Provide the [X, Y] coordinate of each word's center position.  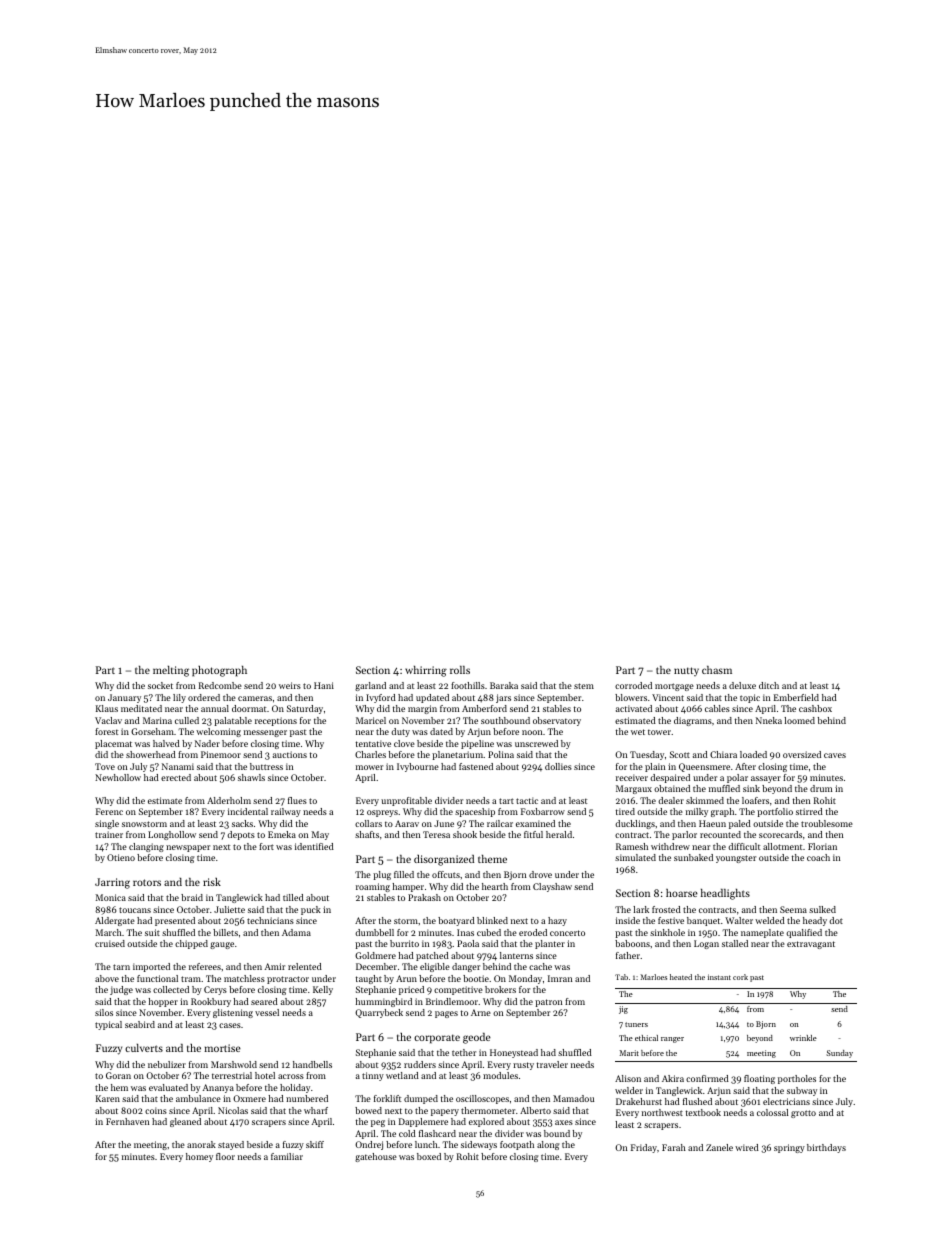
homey [199, 1157]
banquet [703, 921]
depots [241, 835]
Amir [275, 966]
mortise [222, 1048]
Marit [629, 1053]
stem [584, 686]
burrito [404, 943]
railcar [500, 823]
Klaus [107, 708]
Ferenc [109, 811]
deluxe [742, 685]
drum [821, 788]
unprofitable [406, 801]
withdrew [670, 846]
